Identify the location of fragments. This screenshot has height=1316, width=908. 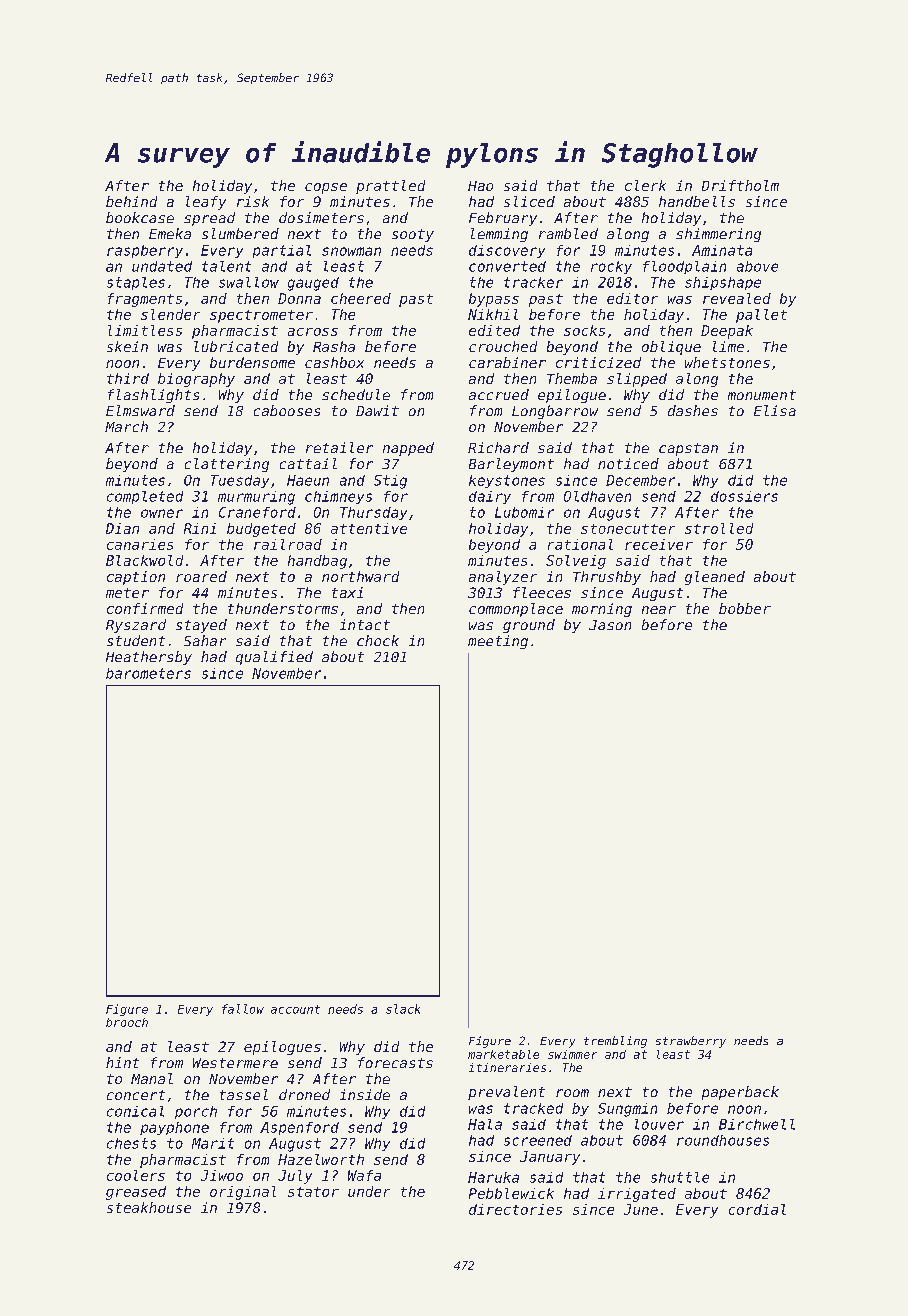
(145, 300).
